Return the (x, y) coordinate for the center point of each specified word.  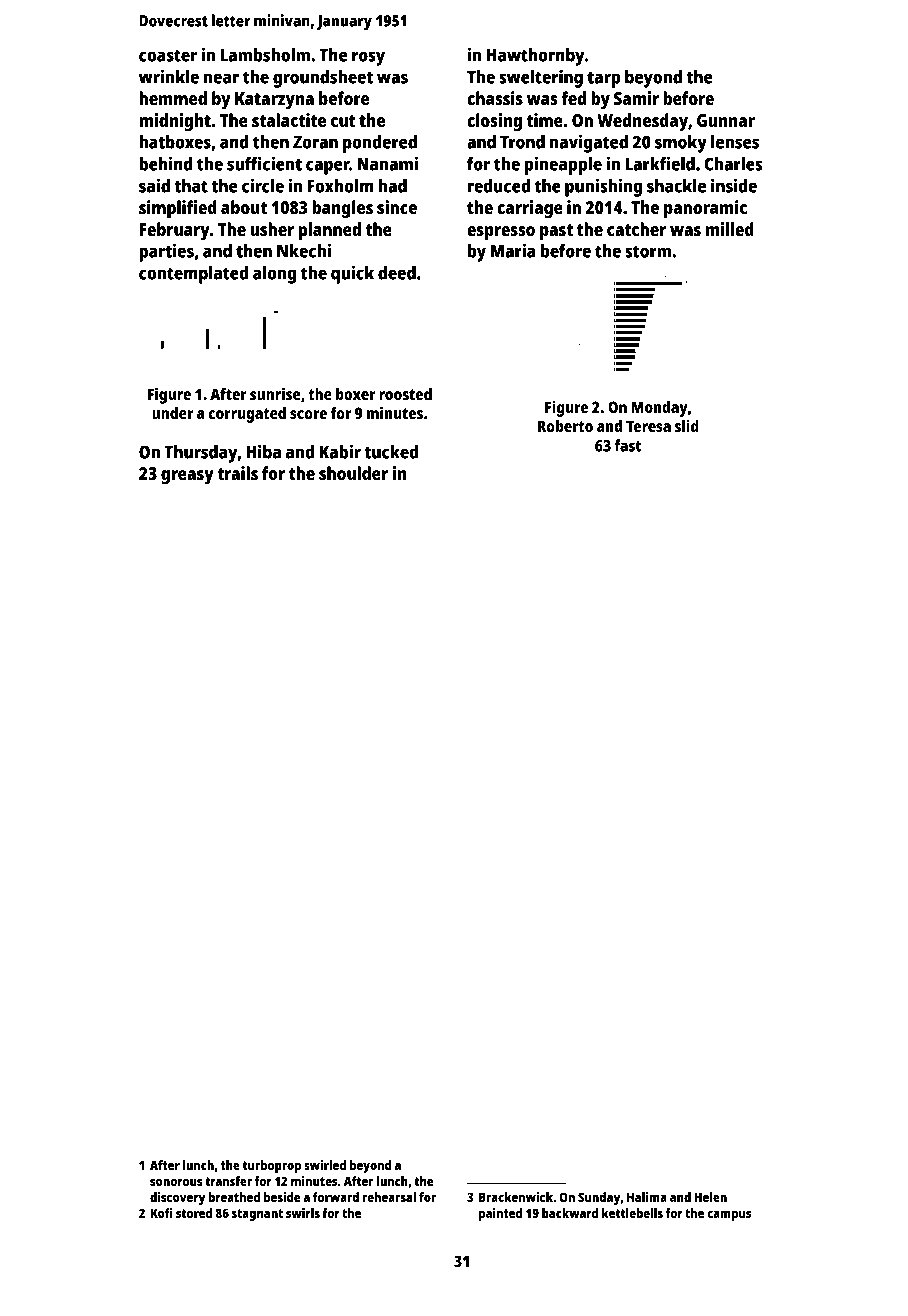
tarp (603, 79)
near (221, 78)
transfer (228, 1181)
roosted (405, 394)
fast (627, 445)
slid (687, 425)
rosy (368, 58)
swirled (325, 1165)
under (172, 413)
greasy (187, 477)
